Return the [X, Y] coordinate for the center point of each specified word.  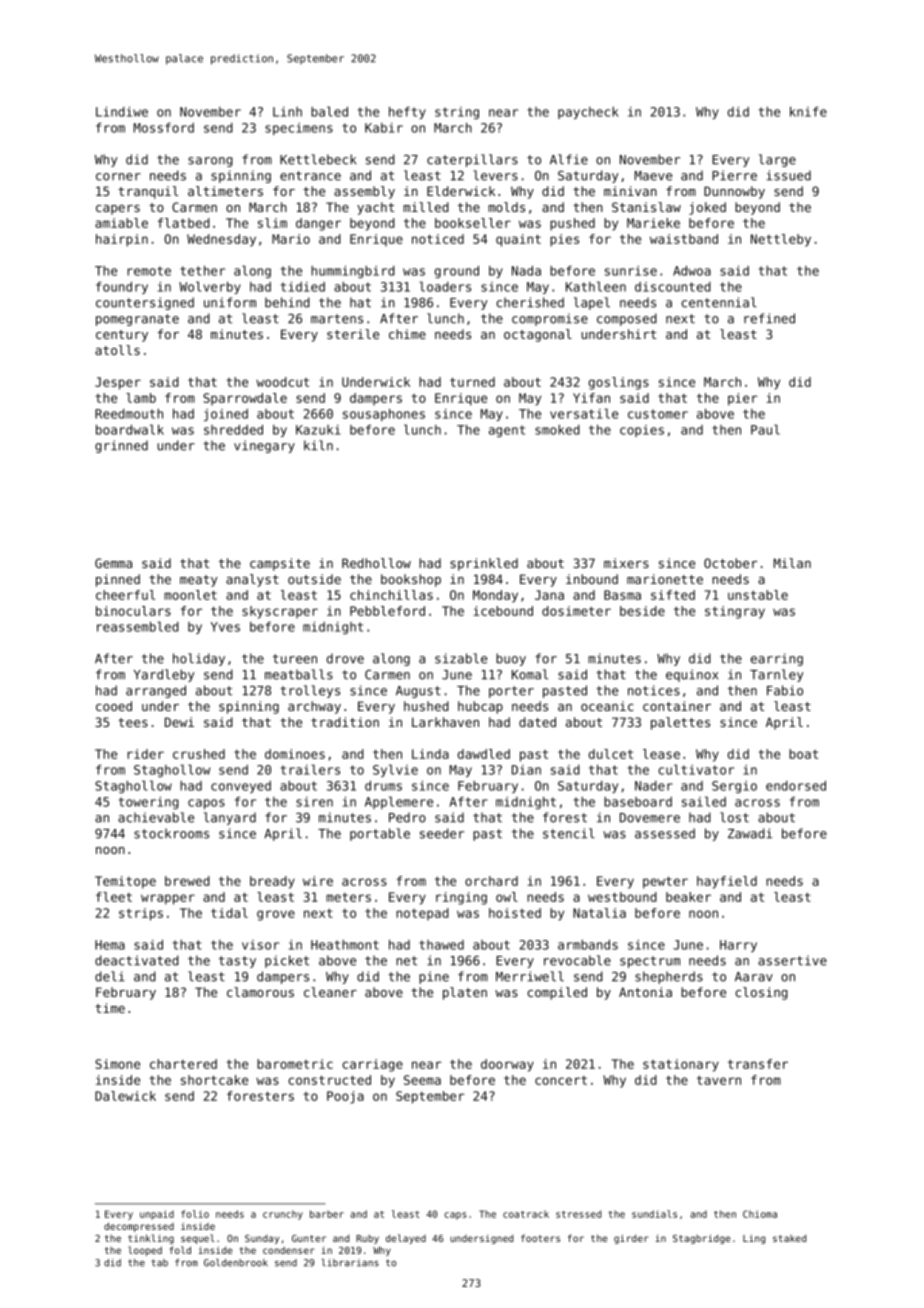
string [457, 113]
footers [540, 1238]
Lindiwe [122, 112]
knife [808, 112]
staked [789, 1238]
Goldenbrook [236, 1263]
